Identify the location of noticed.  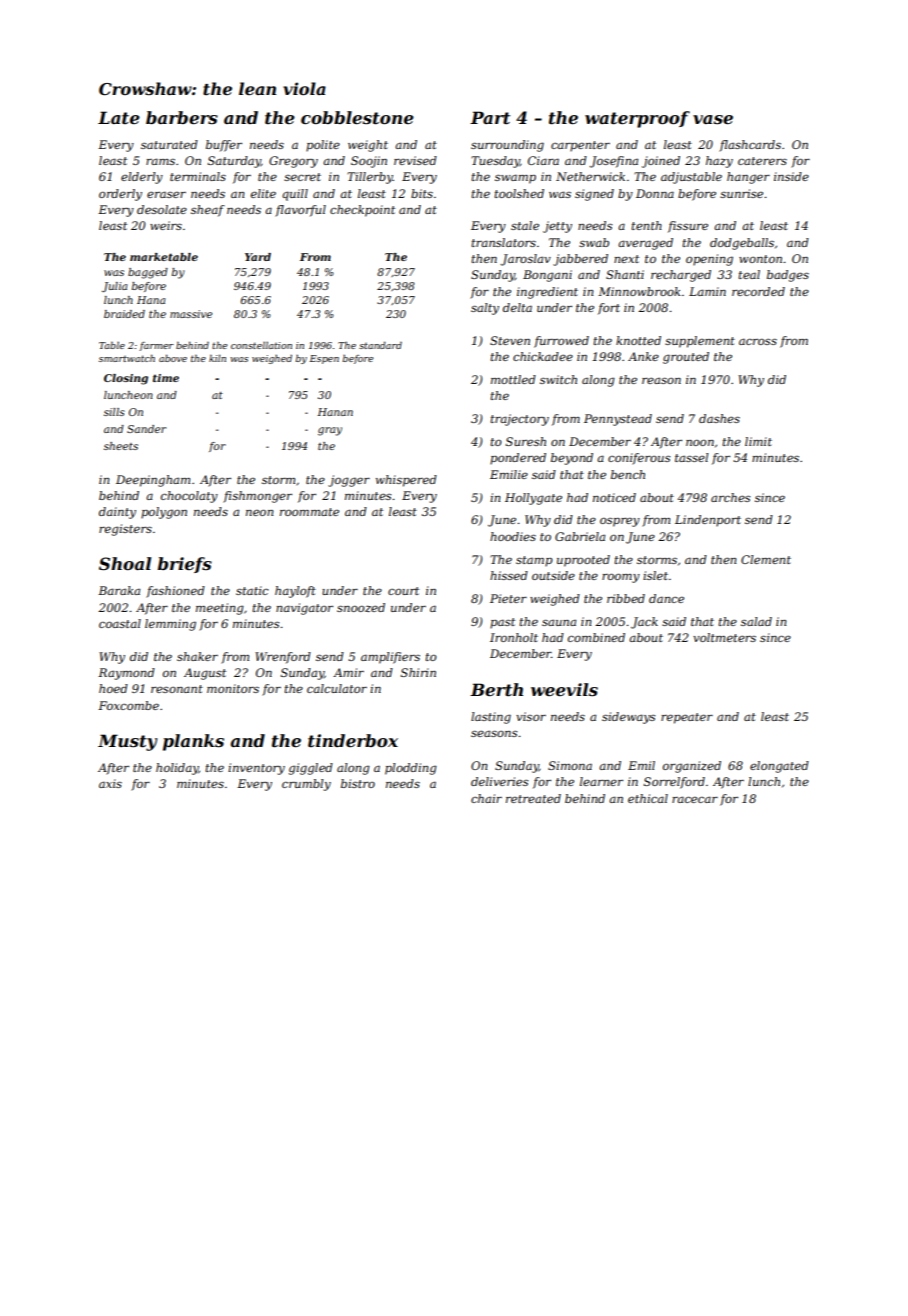
(614, 497).
